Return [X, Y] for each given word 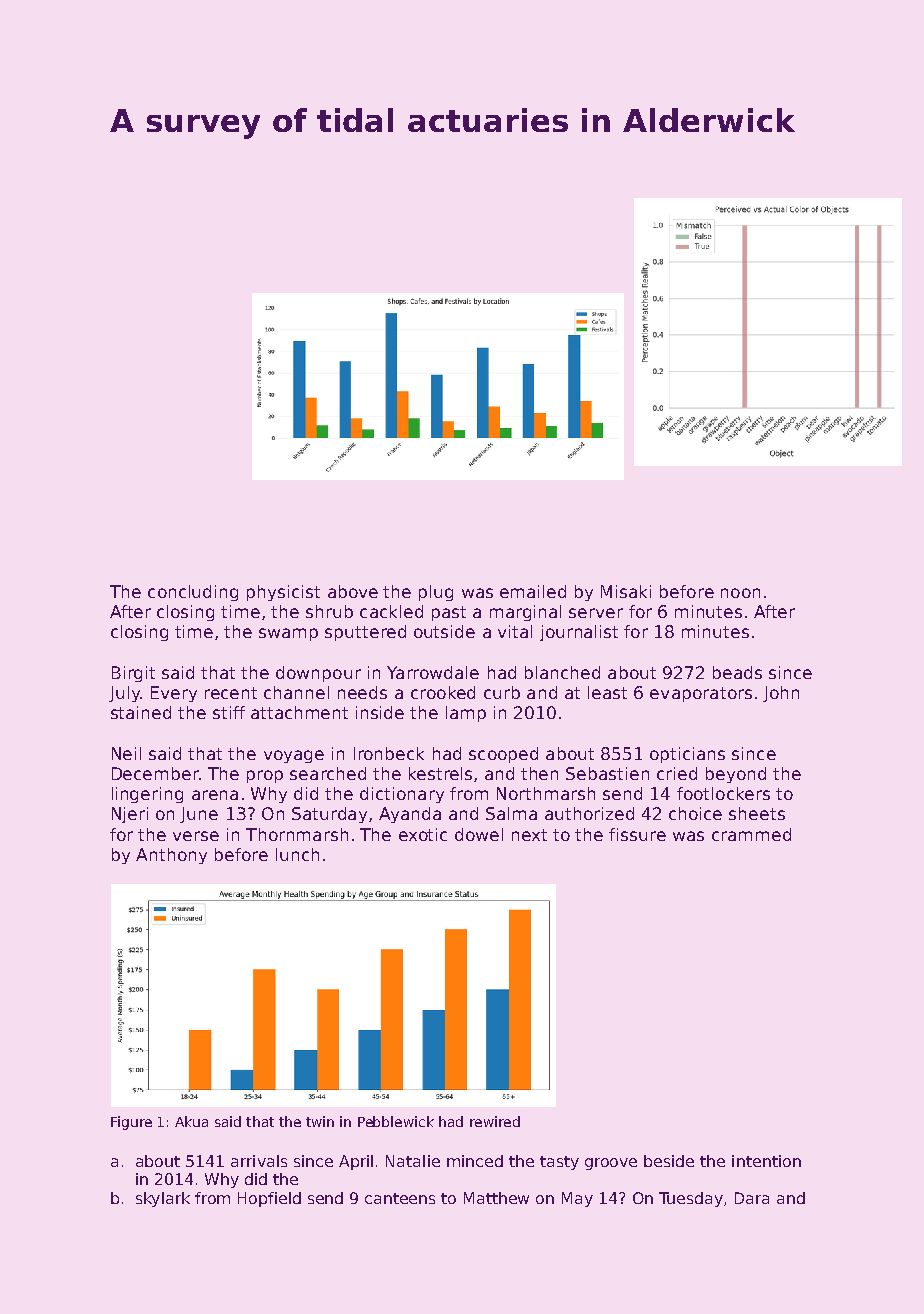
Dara [752, 1198]
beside [669, 1161]
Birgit [133, 674]
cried [677, 773]
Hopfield [269, 1199]
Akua [191, 1121]
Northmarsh [546, 793]
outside [444, 631]
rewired [495, 1121]
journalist [579, 633]
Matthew [496, 1198]
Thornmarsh [297, 834]
